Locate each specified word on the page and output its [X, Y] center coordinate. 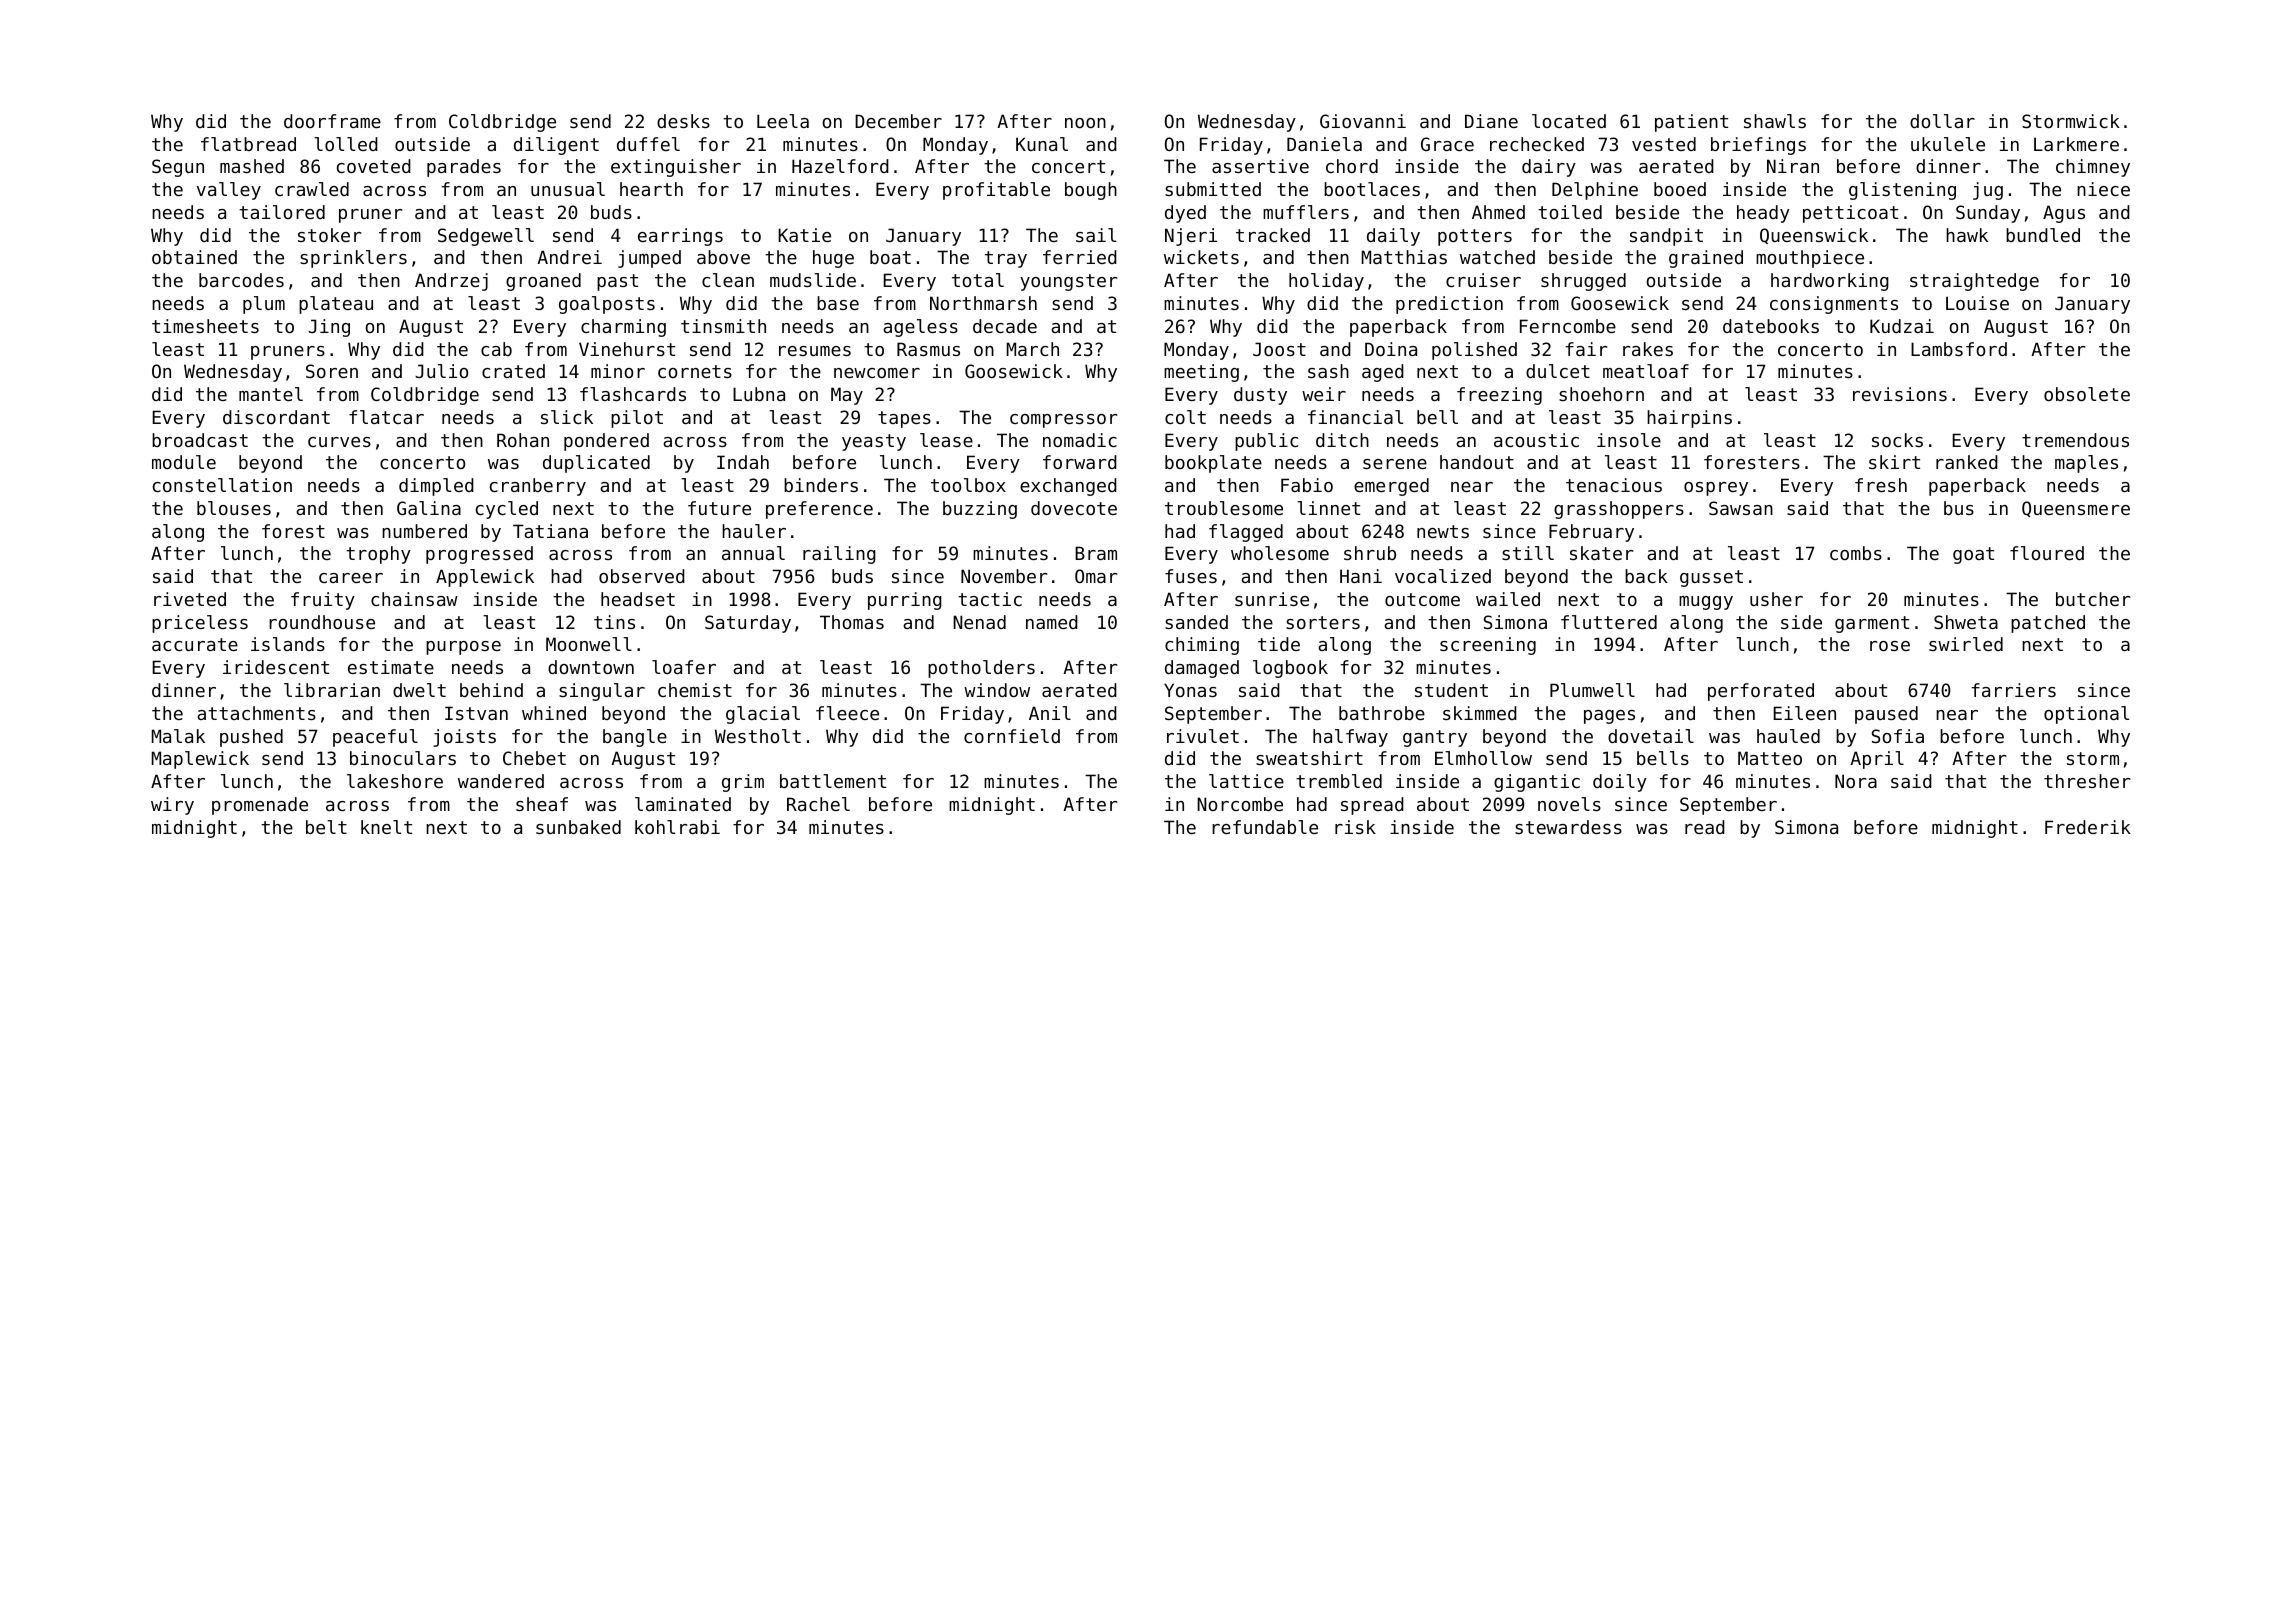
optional [2086, 715]
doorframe [332, 121]
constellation [222, 485]
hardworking [1830, 282]
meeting [1201, 373]
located [1569, 121]
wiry [172, 806]
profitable [996, 191]
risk [1355, 827]
